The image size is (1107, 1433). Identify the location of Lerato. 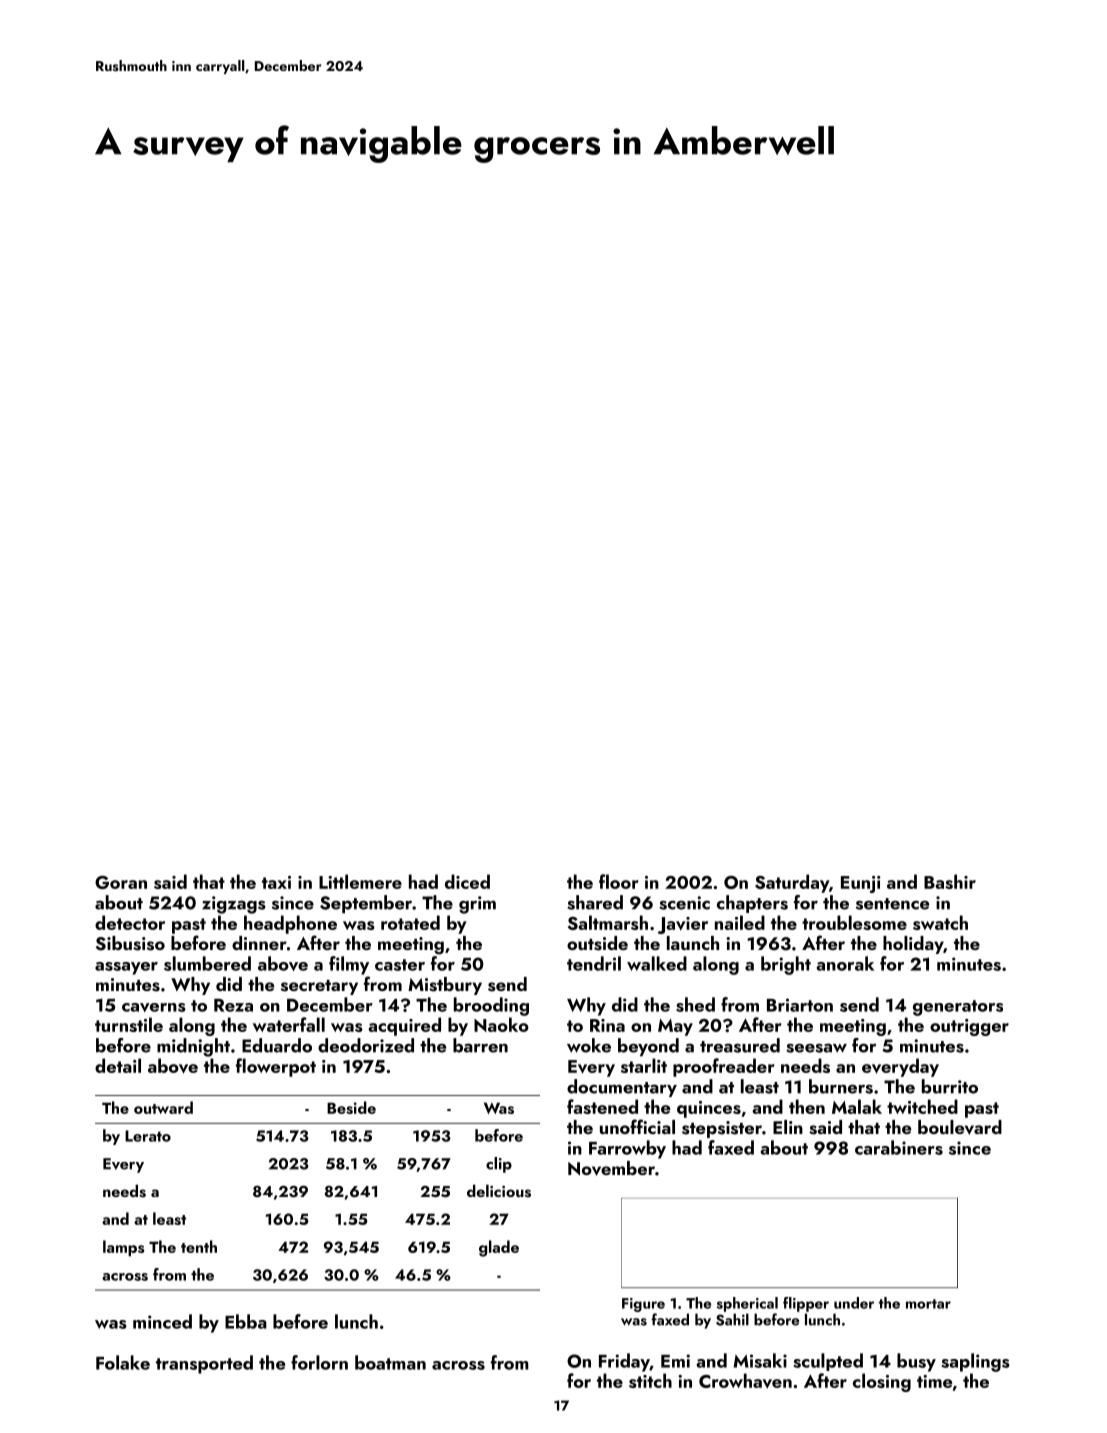
(148, 1136).
